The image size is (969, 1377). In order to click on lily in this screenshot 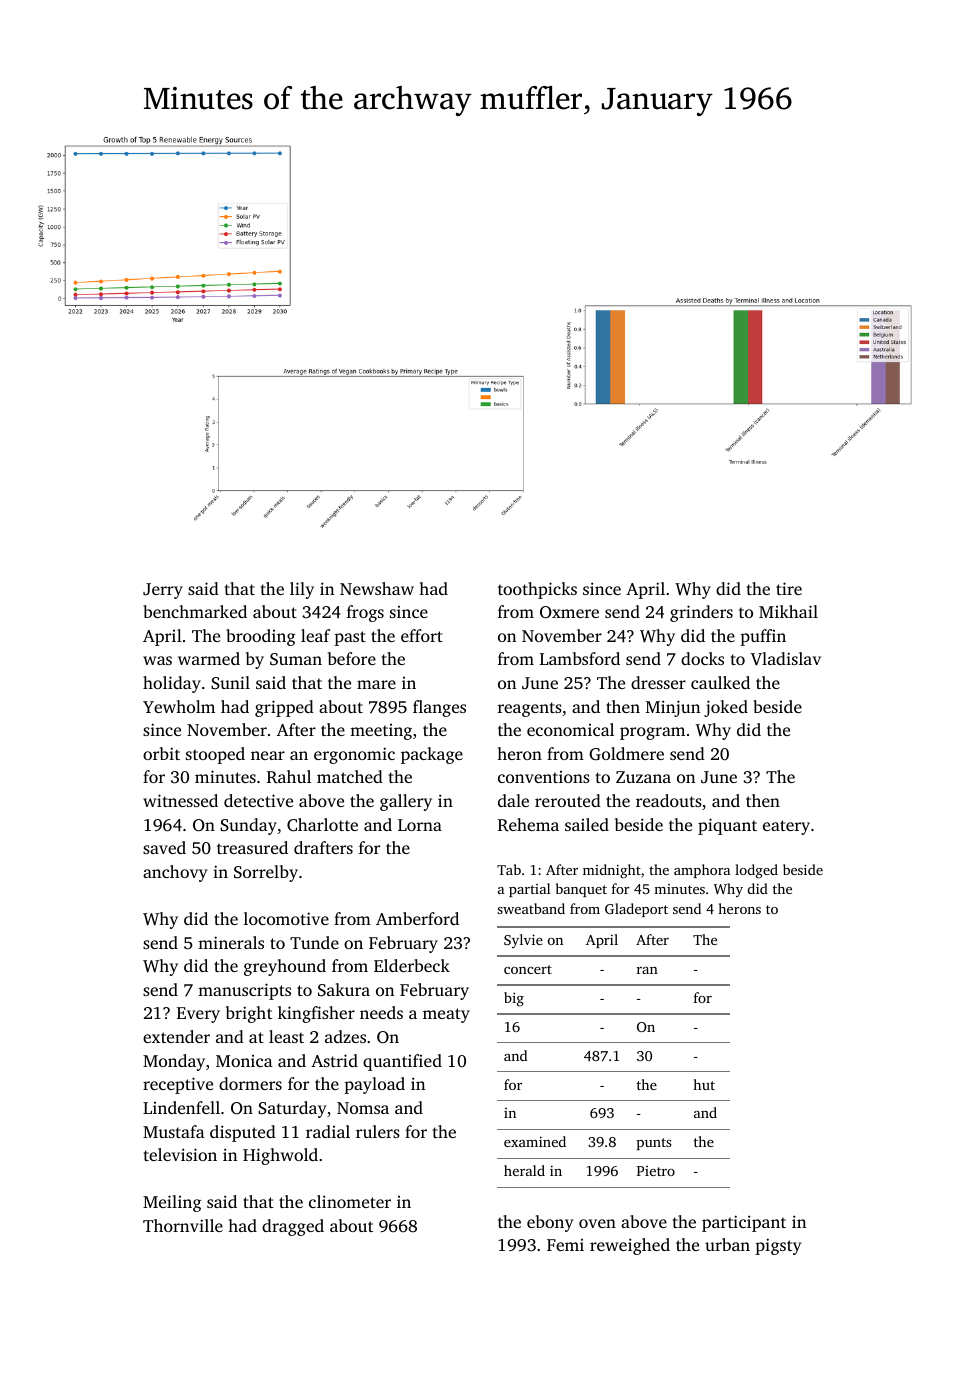, I will do `click(302, 590)`.
